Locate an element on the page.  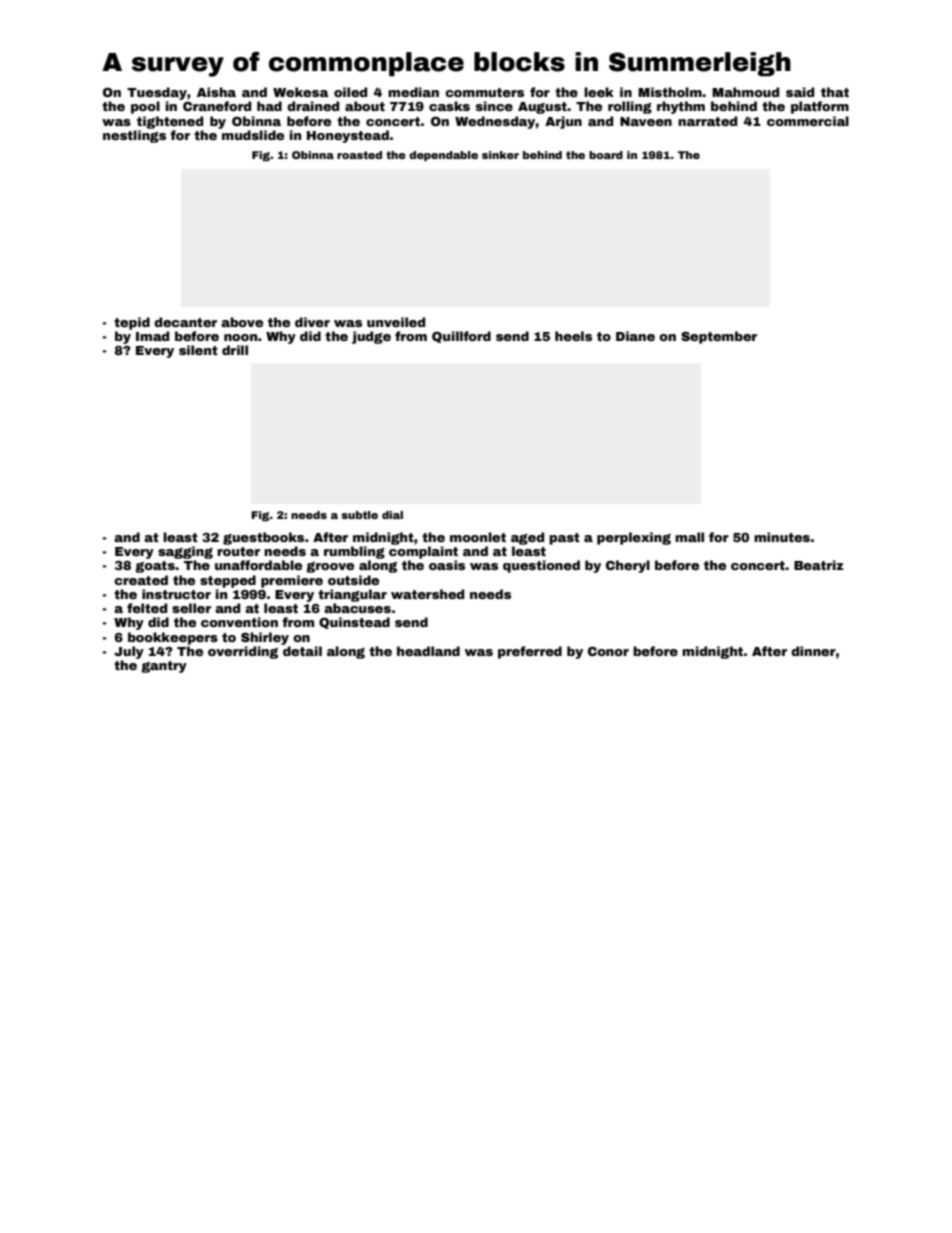
sagging is located at coordinates (185, 552).
